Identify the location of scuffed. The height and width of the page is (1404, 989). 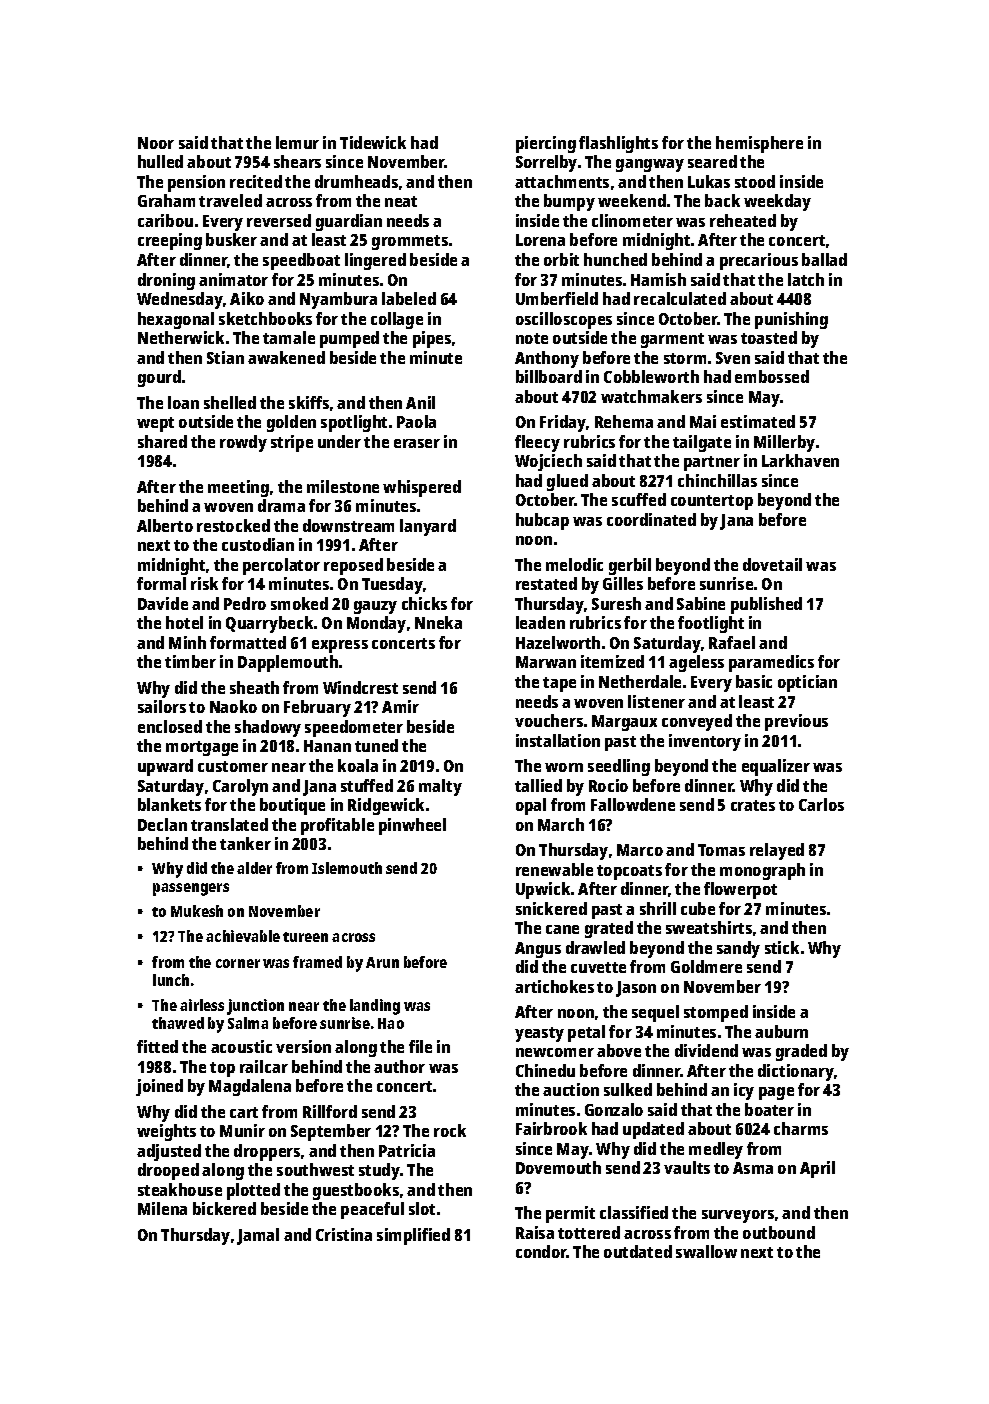
(639, 499).
